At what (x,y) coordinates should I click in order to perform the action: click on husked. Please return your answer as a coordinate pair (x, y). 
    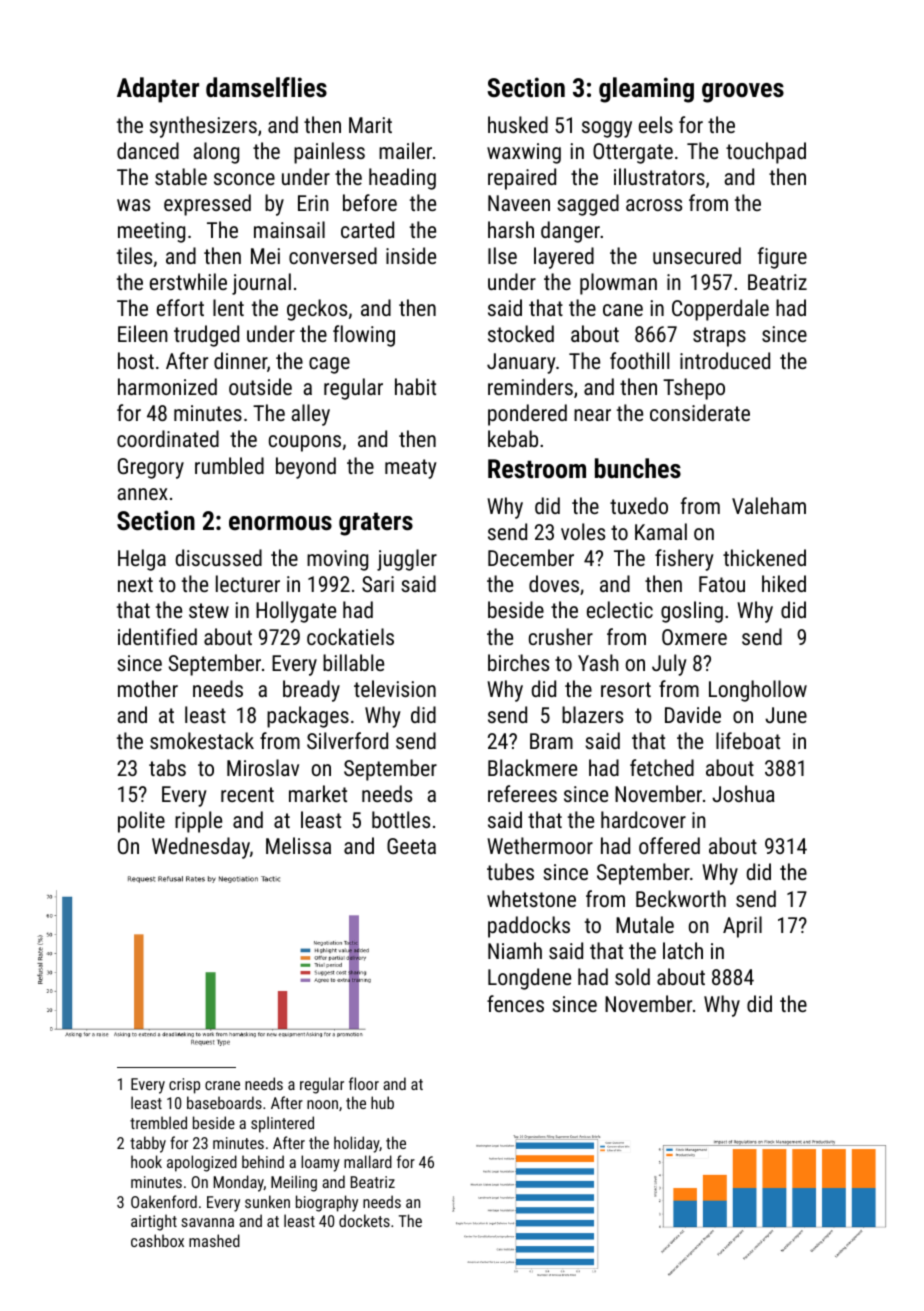
    Looking at the image, I should click on (518, 124).
